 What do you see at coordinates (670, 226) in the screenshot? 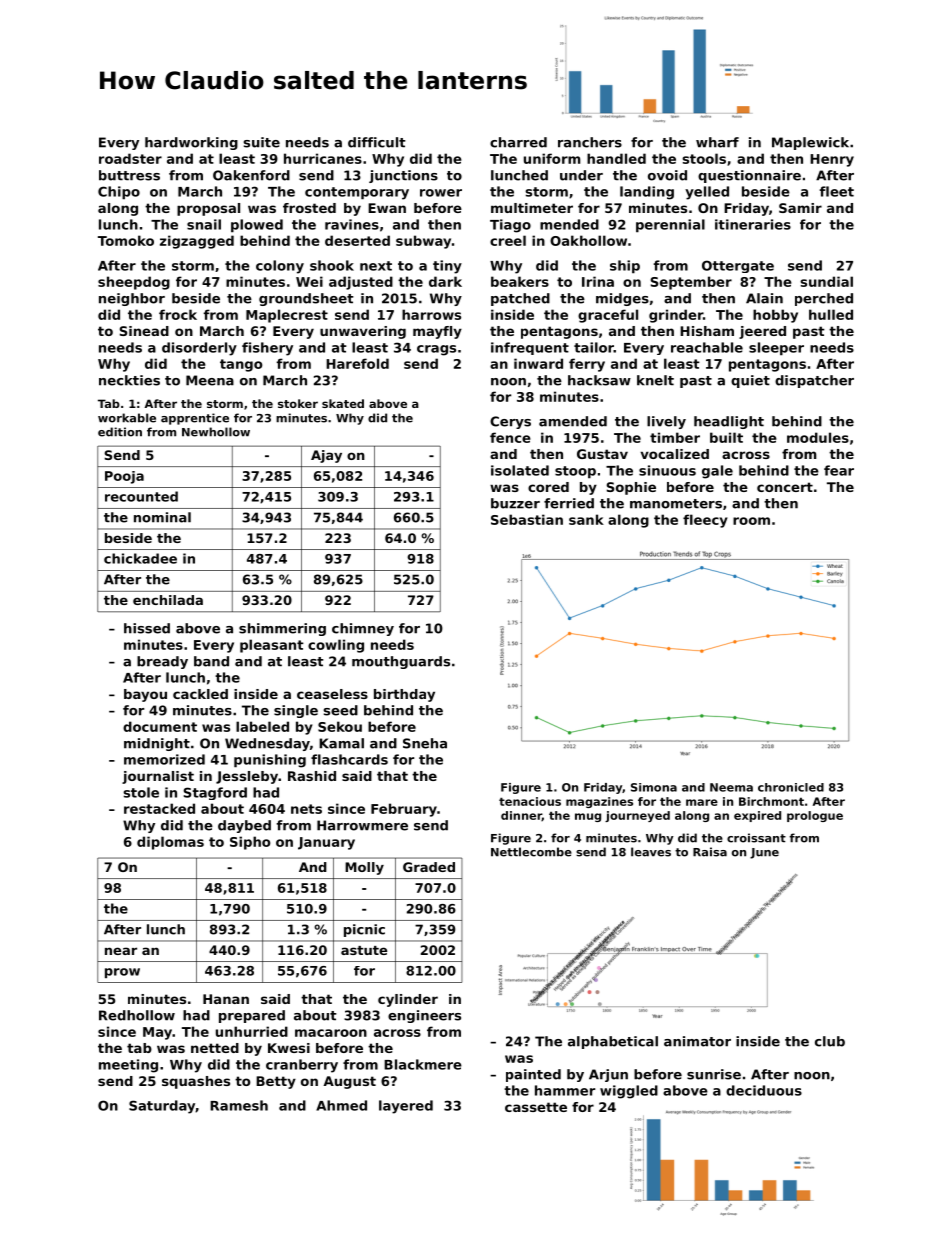
I see `perennial` at bounding box center [670, 226].
